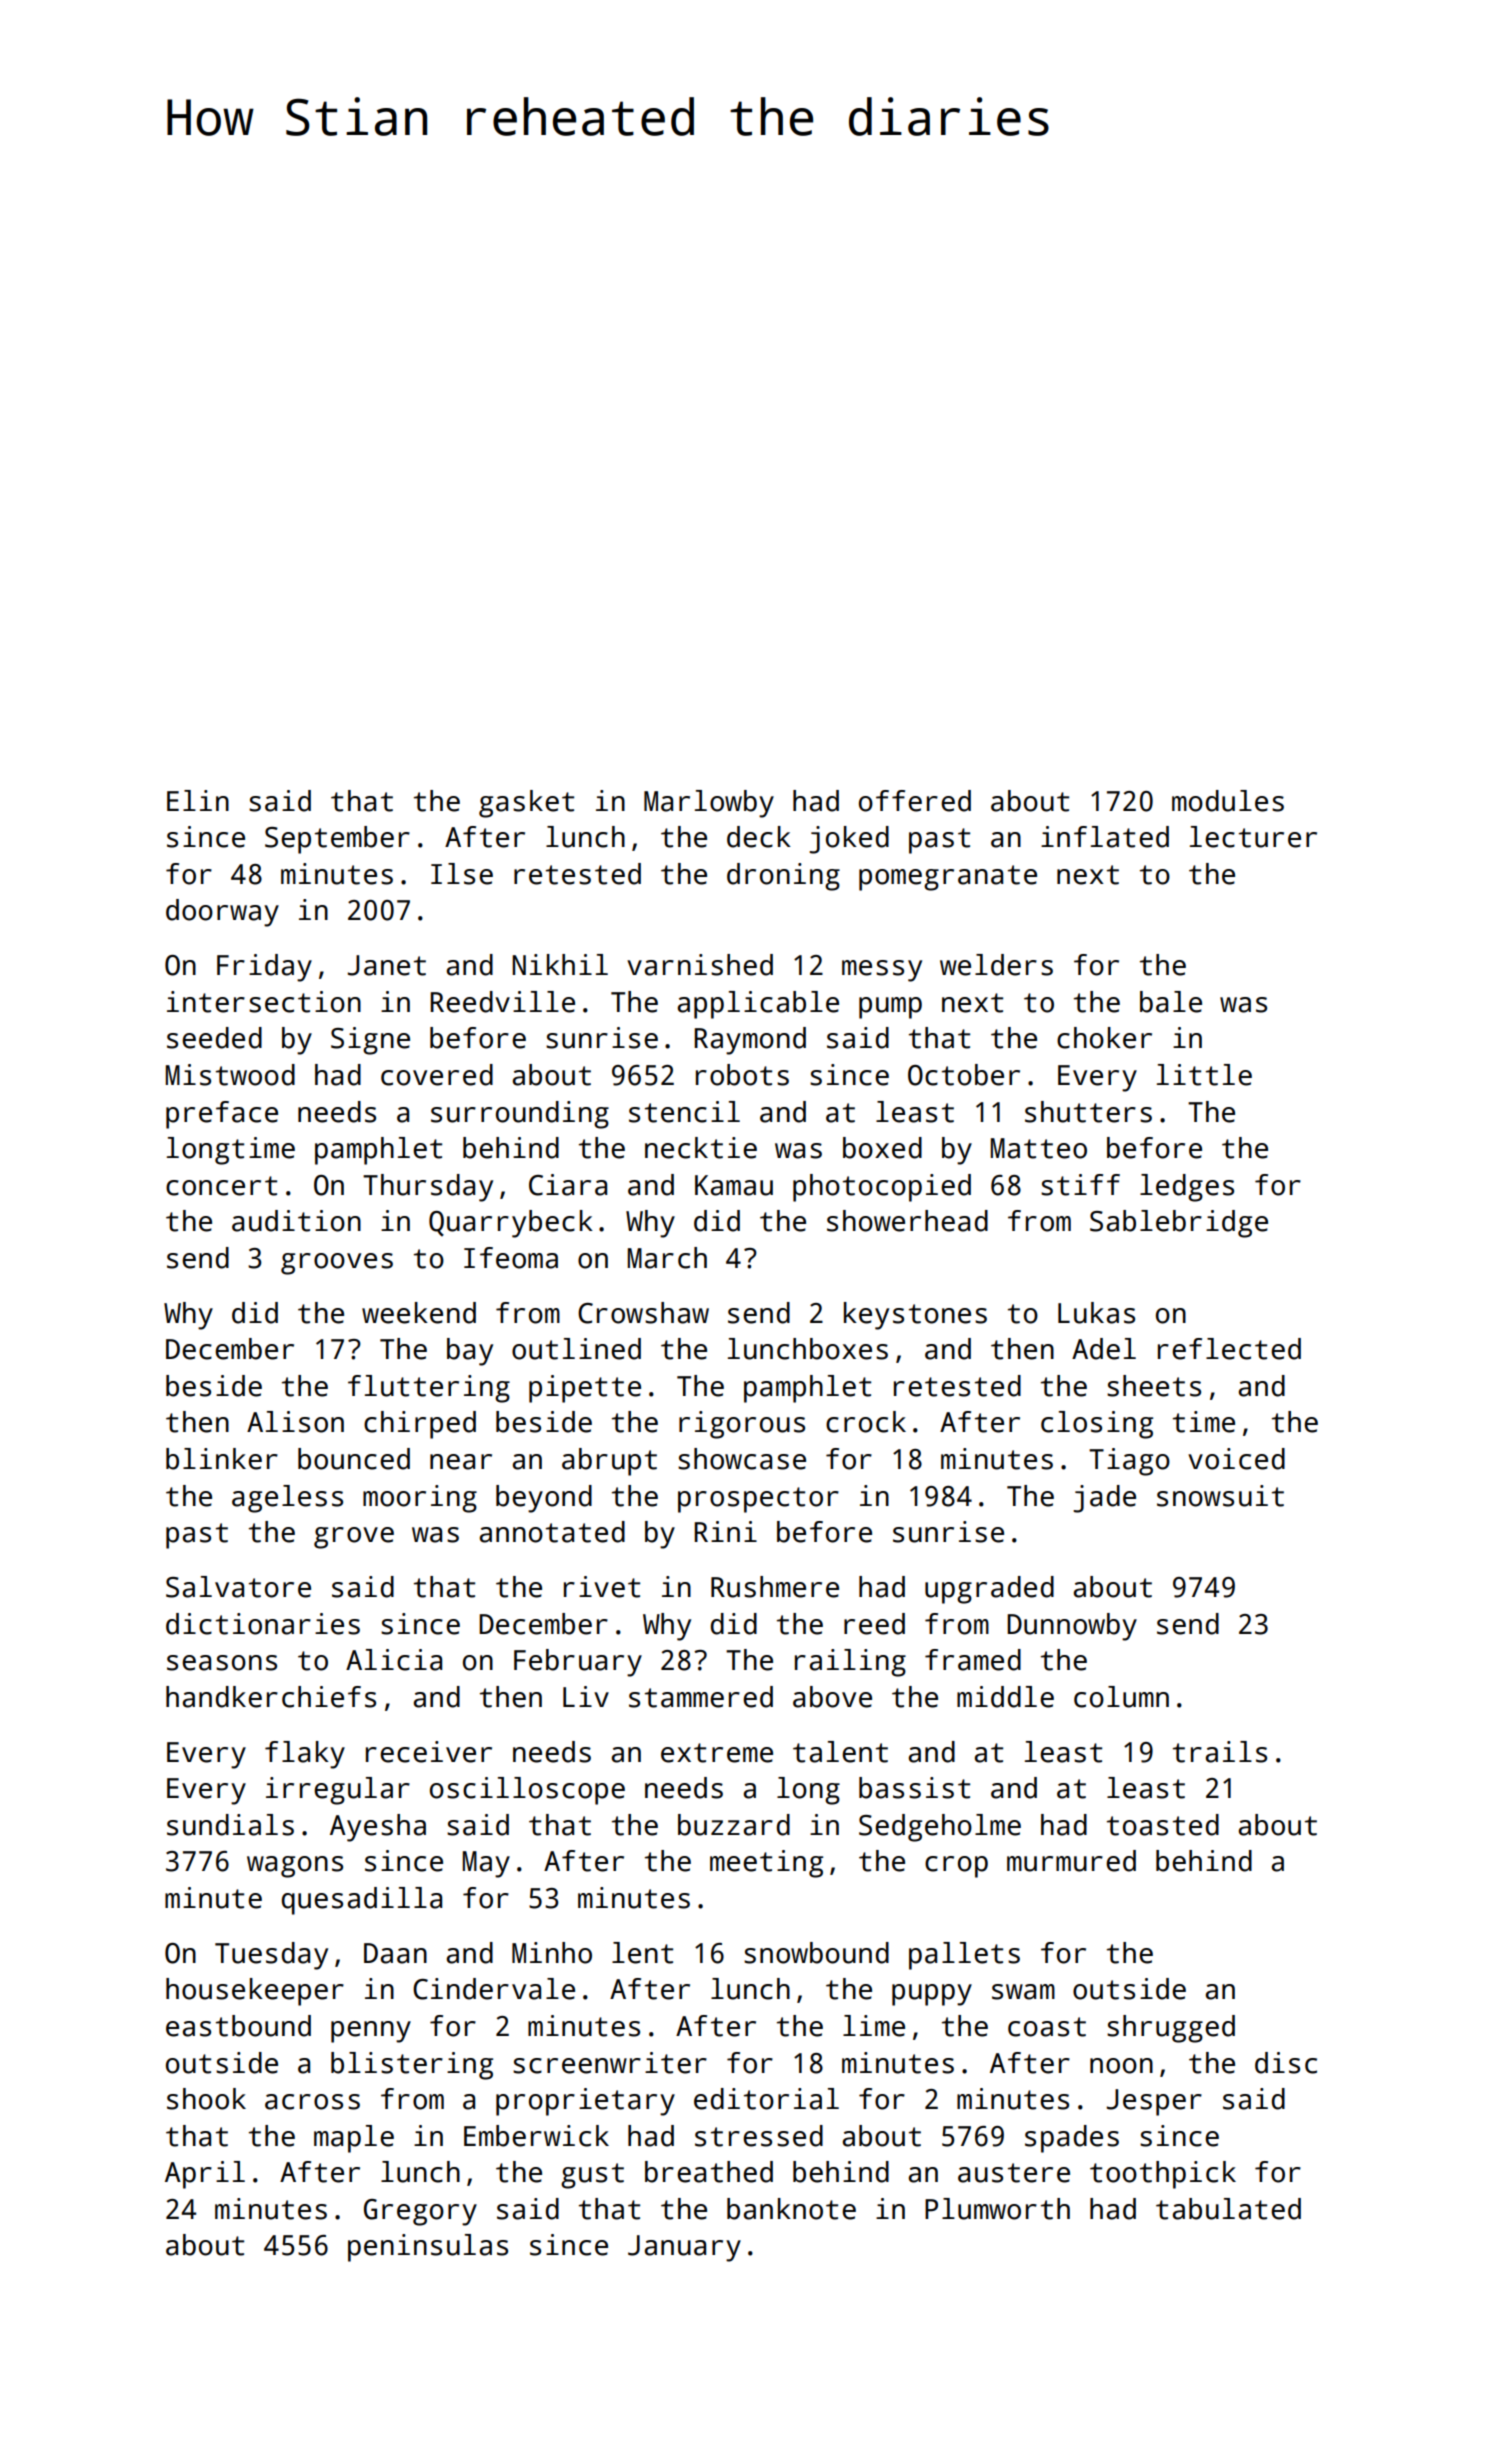 Image resolution: width=1496 pixels, height=2464 pixels. I want to click on peninsulas, so click(428, 2248).
